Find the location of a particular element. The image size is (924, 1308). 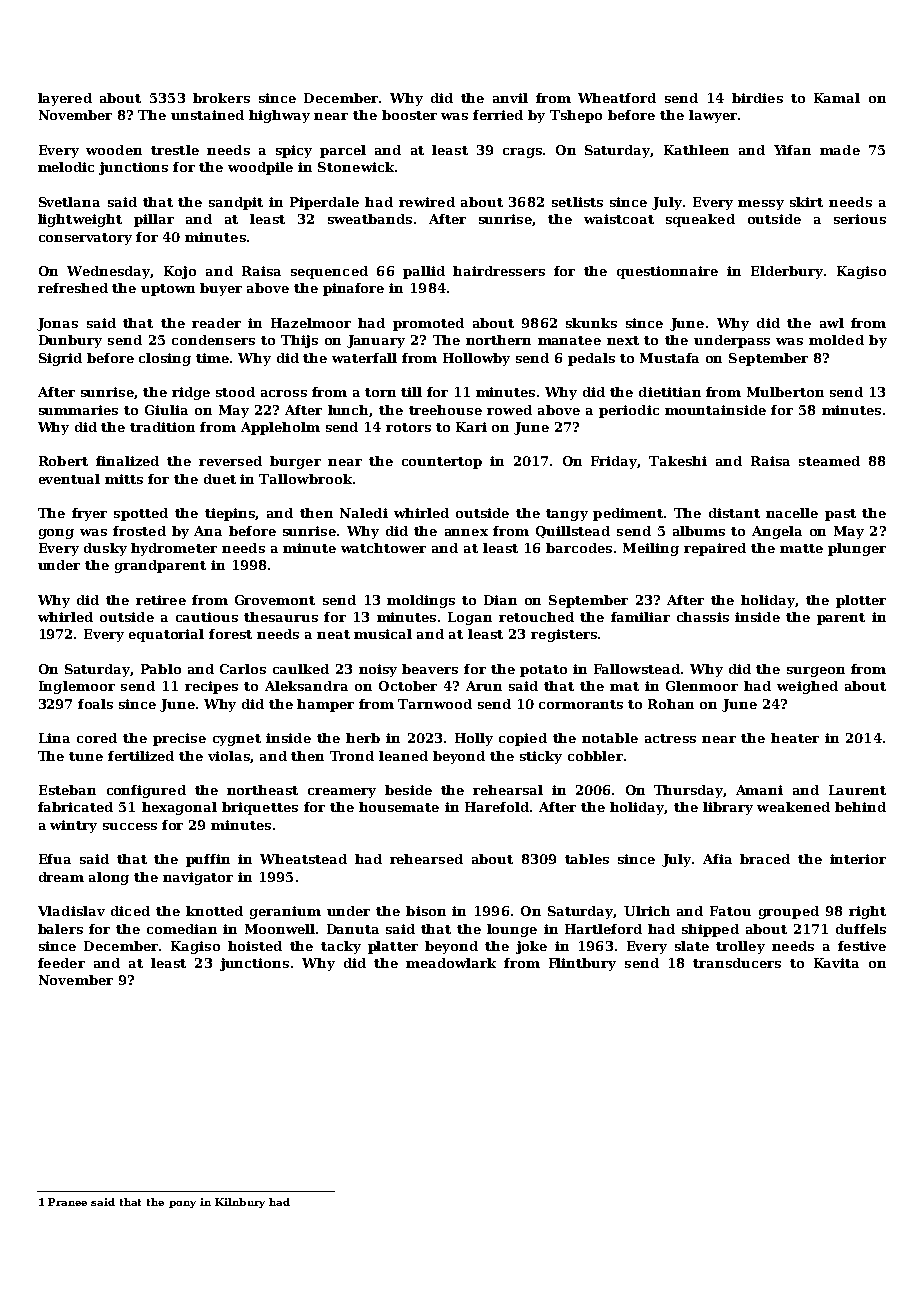

barcodes is located at coordinates (579, 548).
